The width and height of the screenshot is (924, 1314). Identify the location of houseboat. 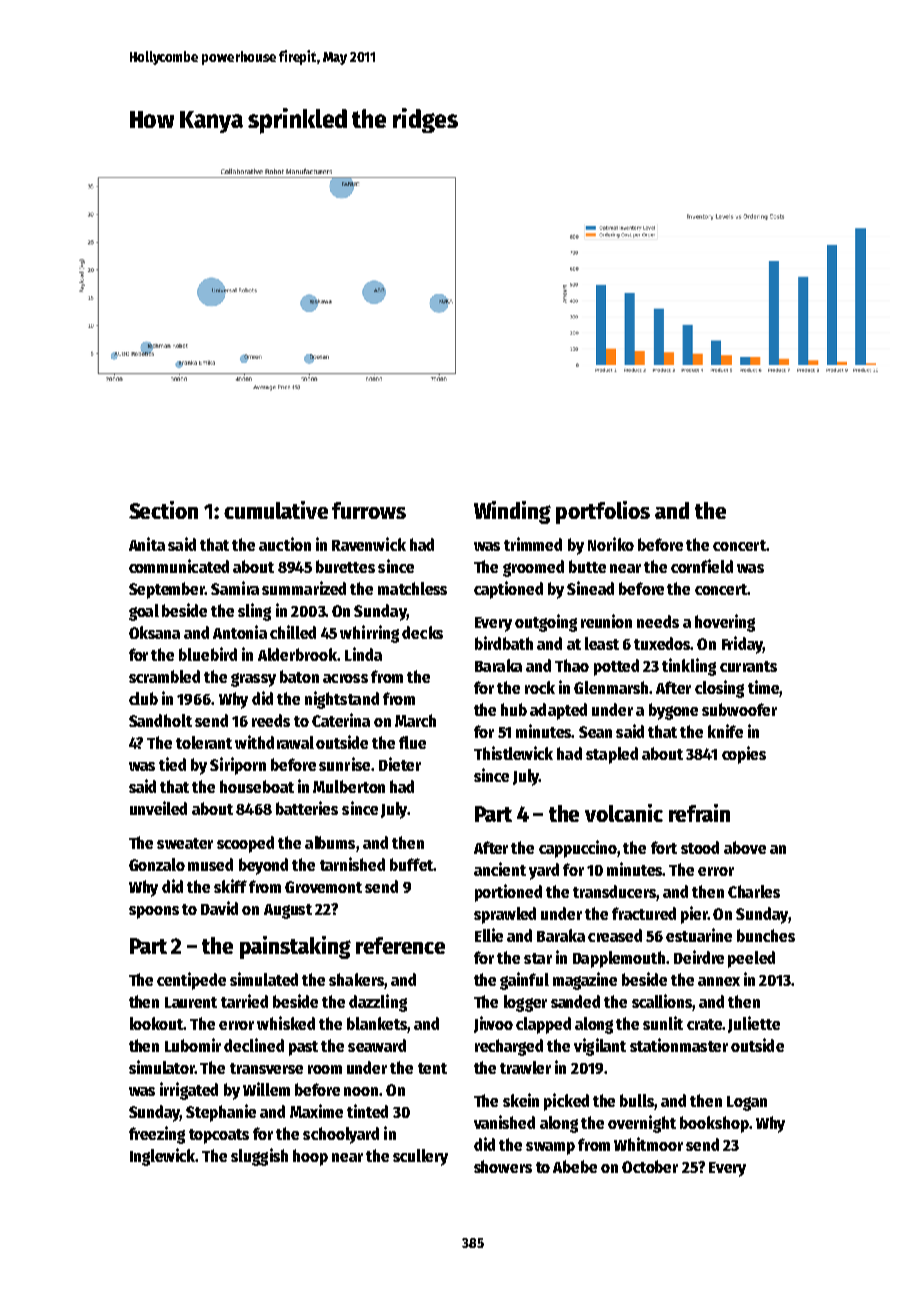
(257, 786).
